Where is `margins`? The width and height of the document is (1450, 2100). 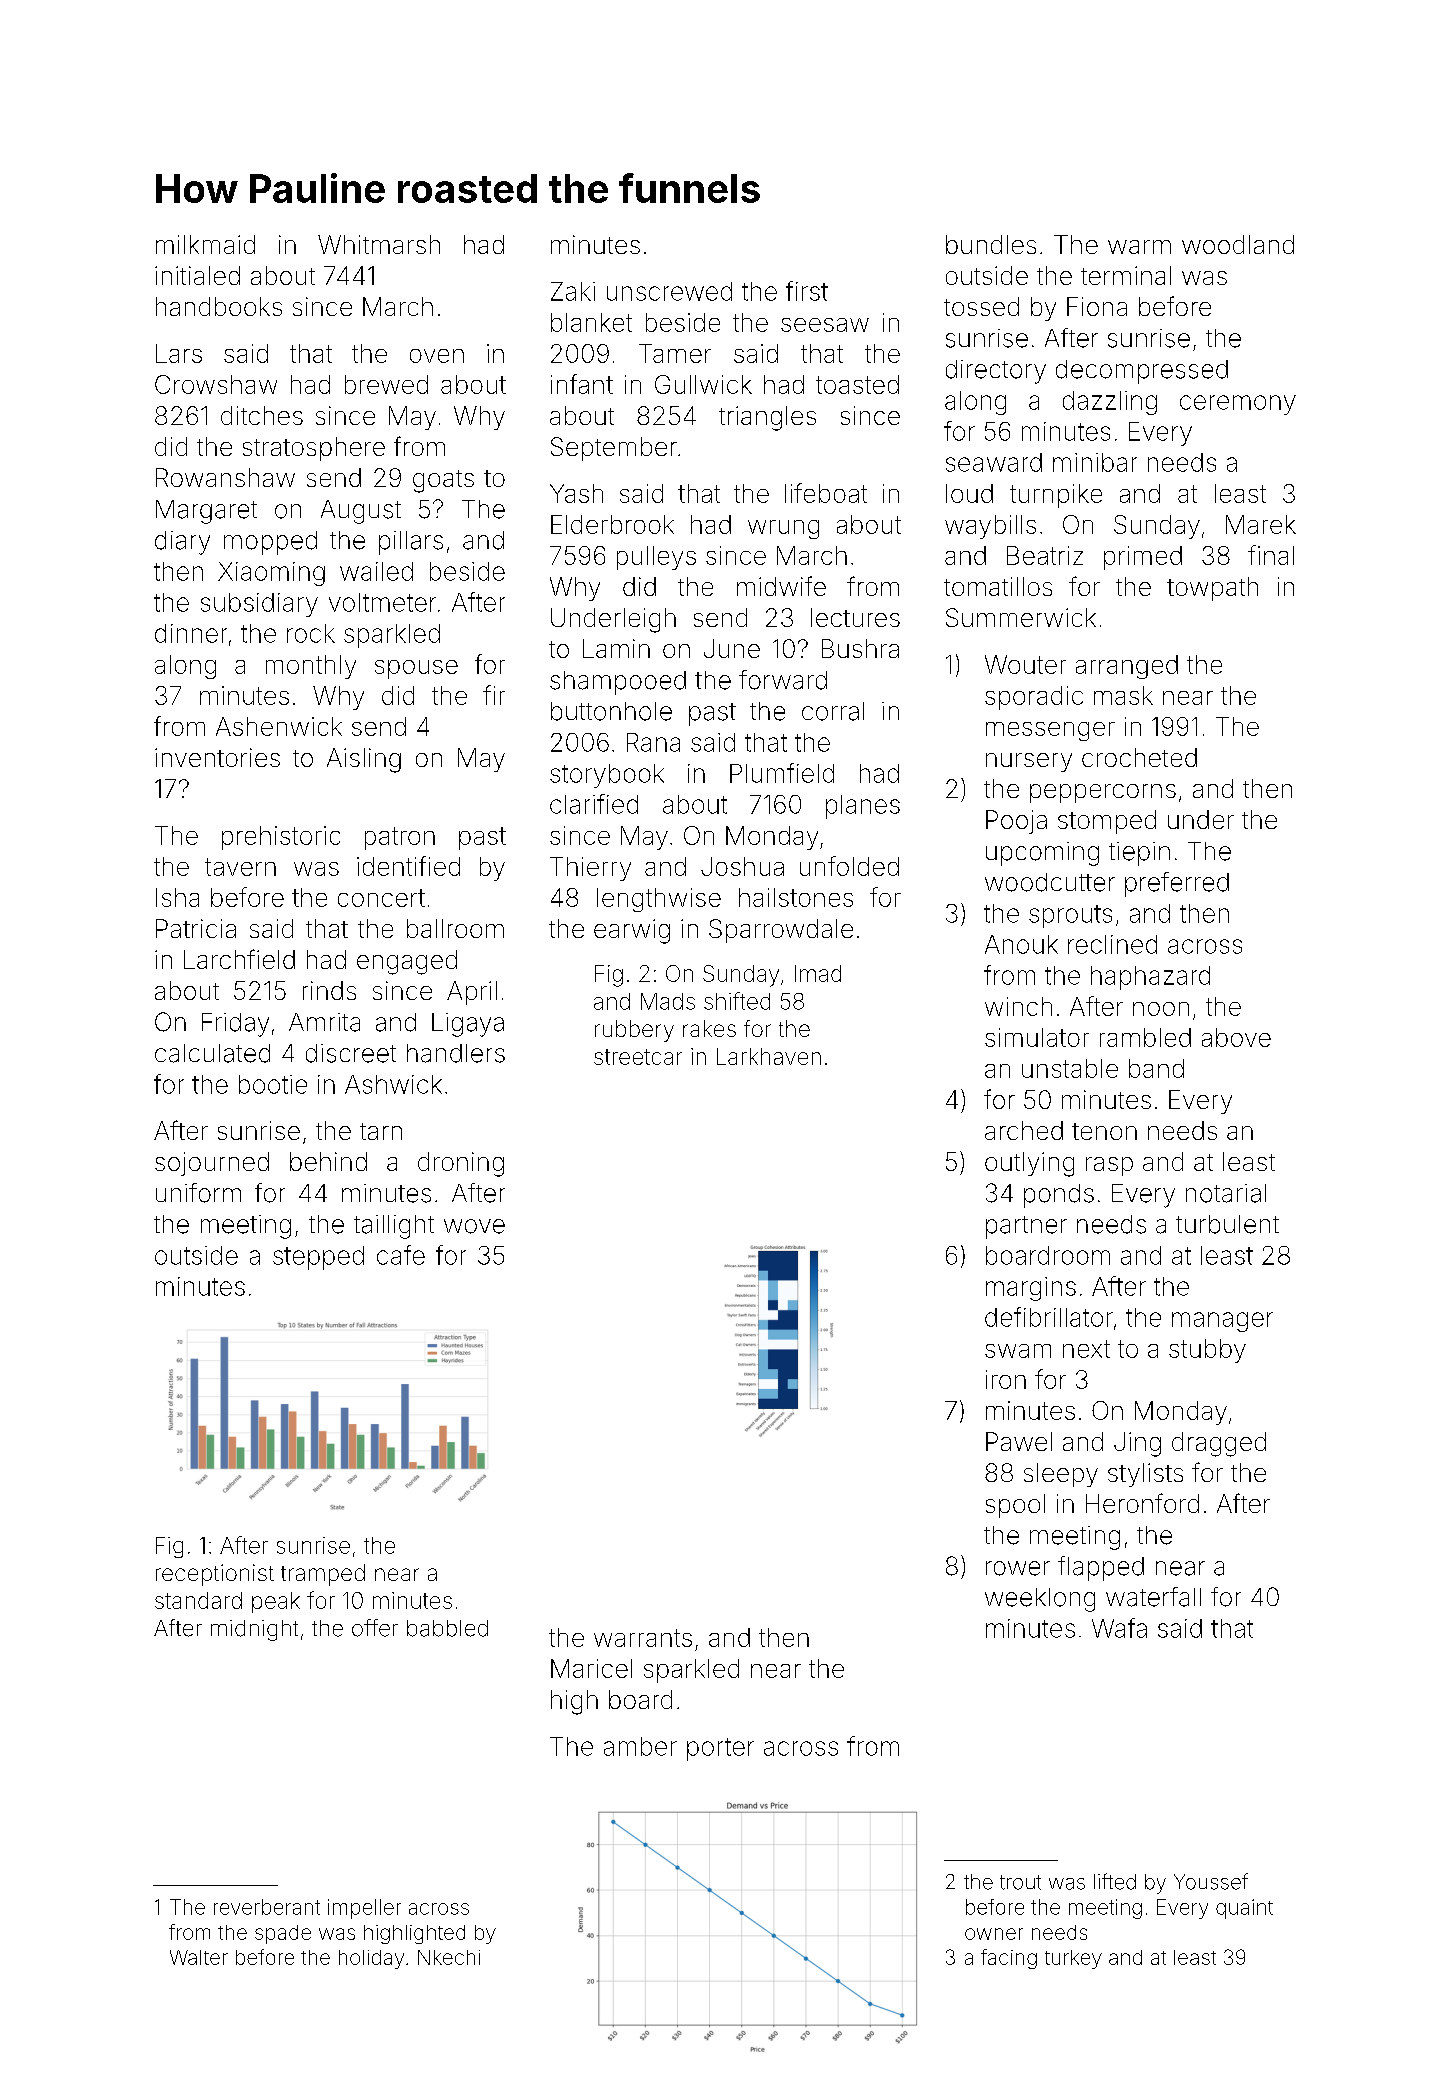
margins is located at coordinates (1031, 1289).
